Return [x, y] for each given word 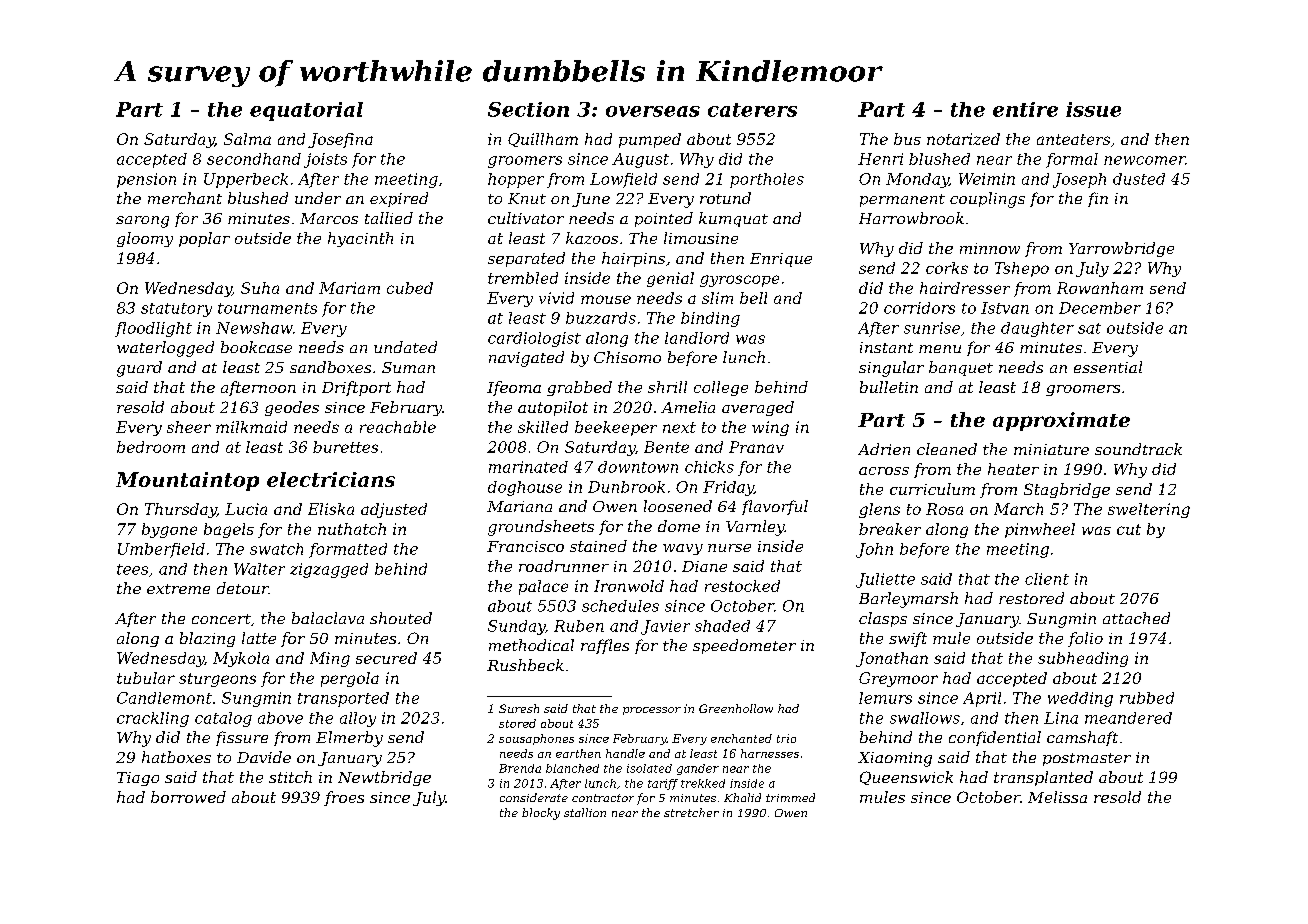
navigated [526, 359]
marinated [528, 467]
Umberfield [161, 550]
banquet [961, 368]
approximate [1061, 421]
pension [146, 180]
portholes [767, 180]
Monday [917, 180]
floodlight [153, 329]
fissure [242, 738]
